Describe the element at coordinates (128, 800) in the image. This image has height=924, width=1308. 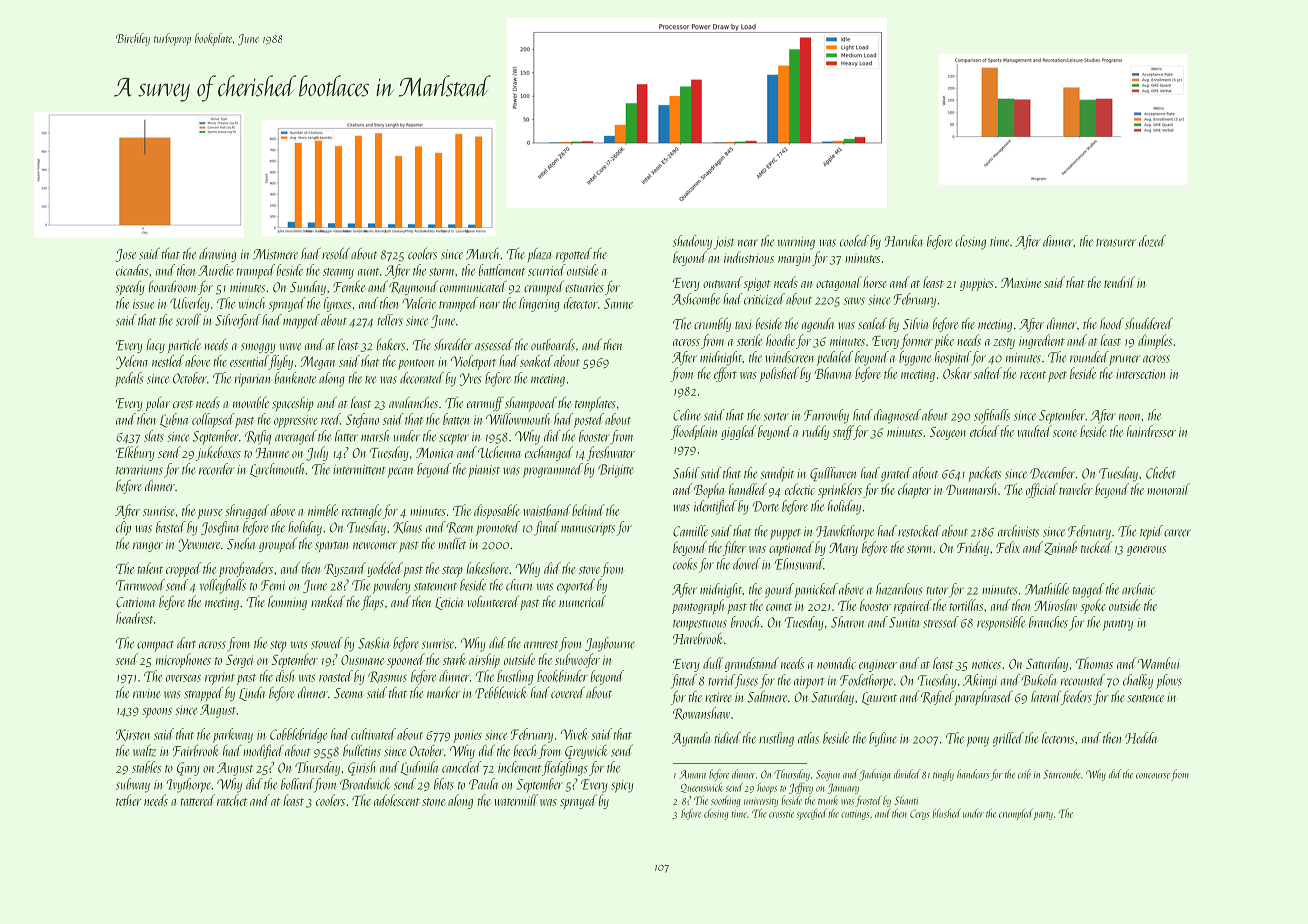
I see `tether` at that location.
